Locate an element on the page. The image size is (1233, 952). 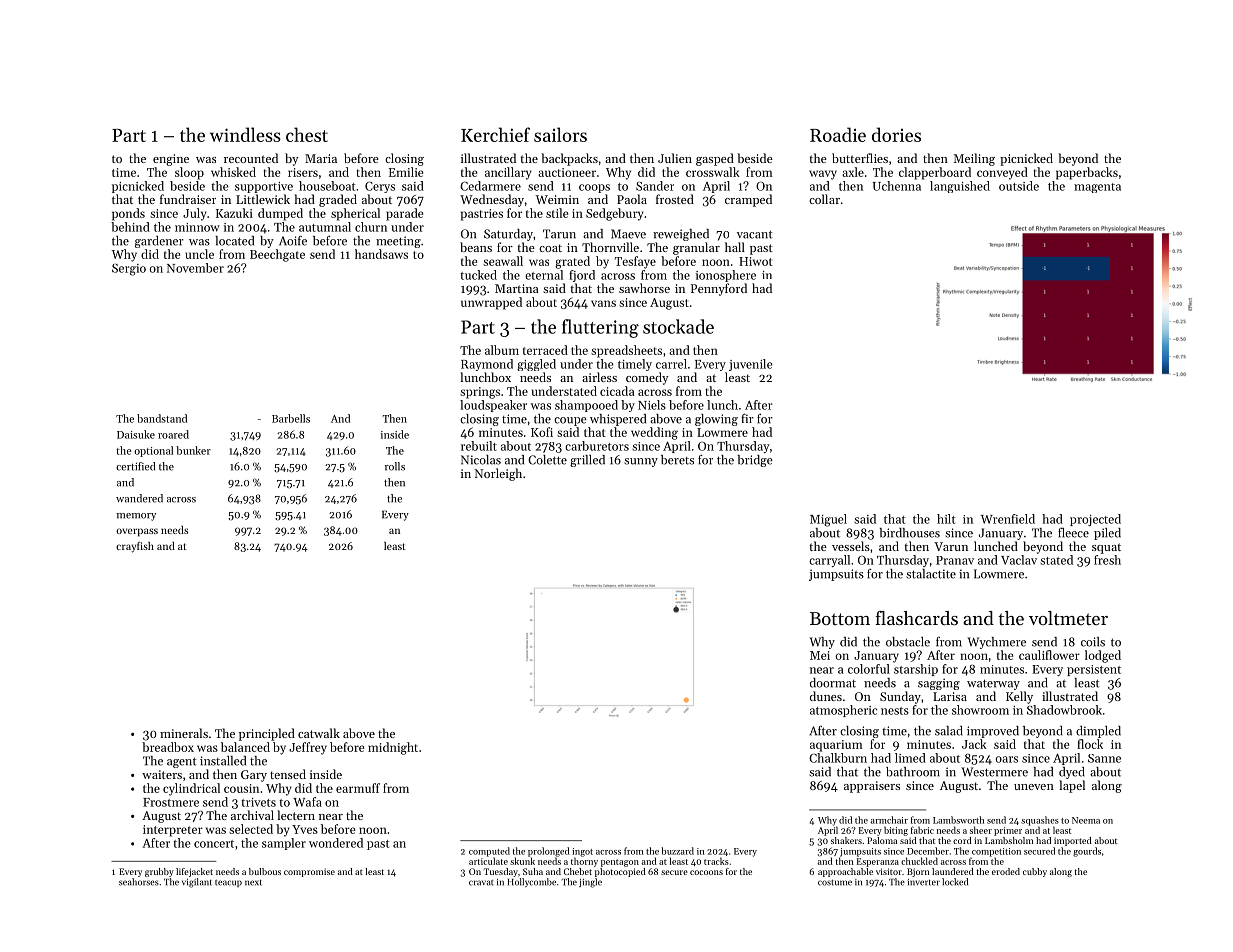
midnight is located at coordinates (393, 748).
